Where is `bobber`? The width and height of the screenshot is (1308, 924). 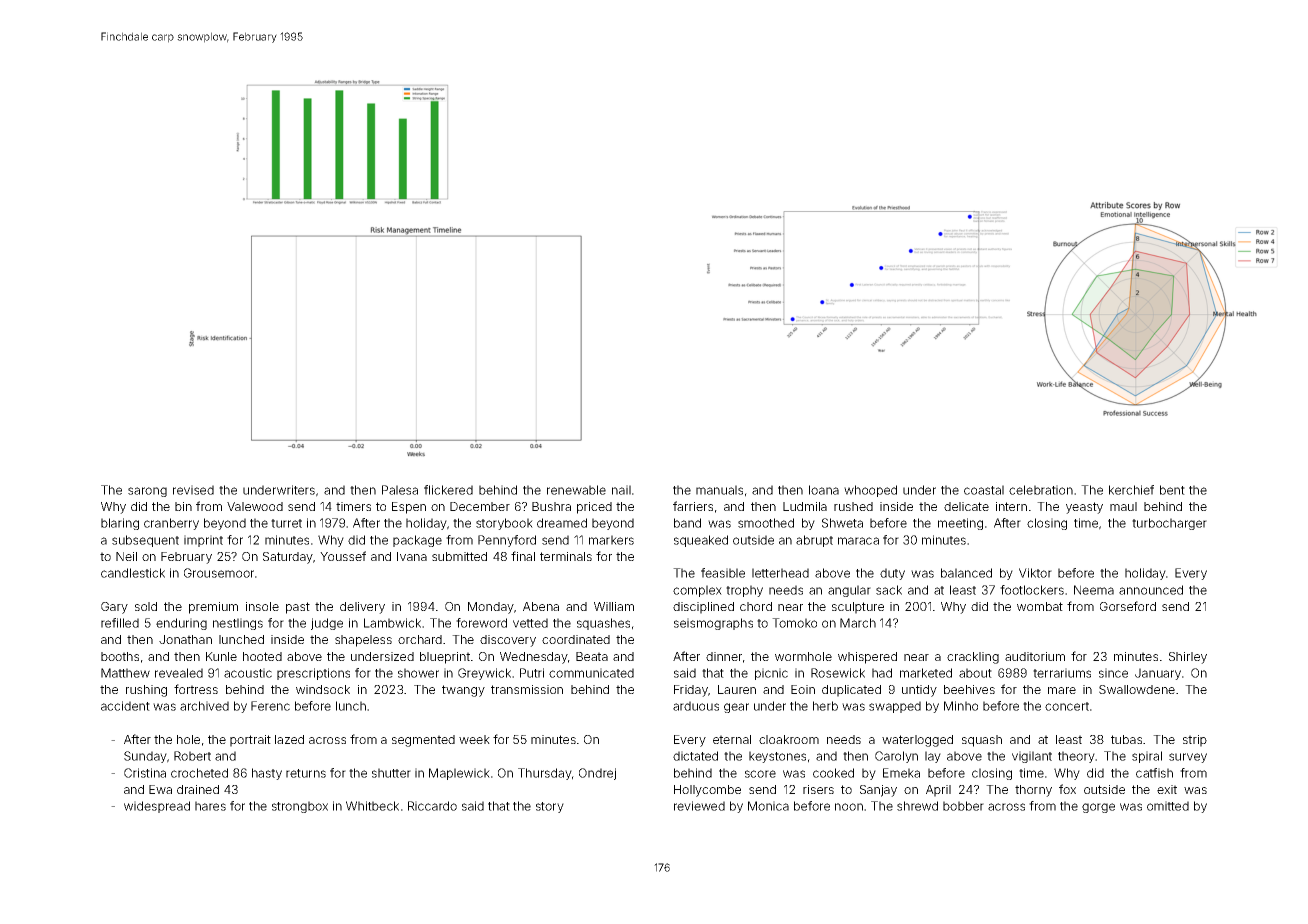 bobber is located at coordinates (963, 806).
